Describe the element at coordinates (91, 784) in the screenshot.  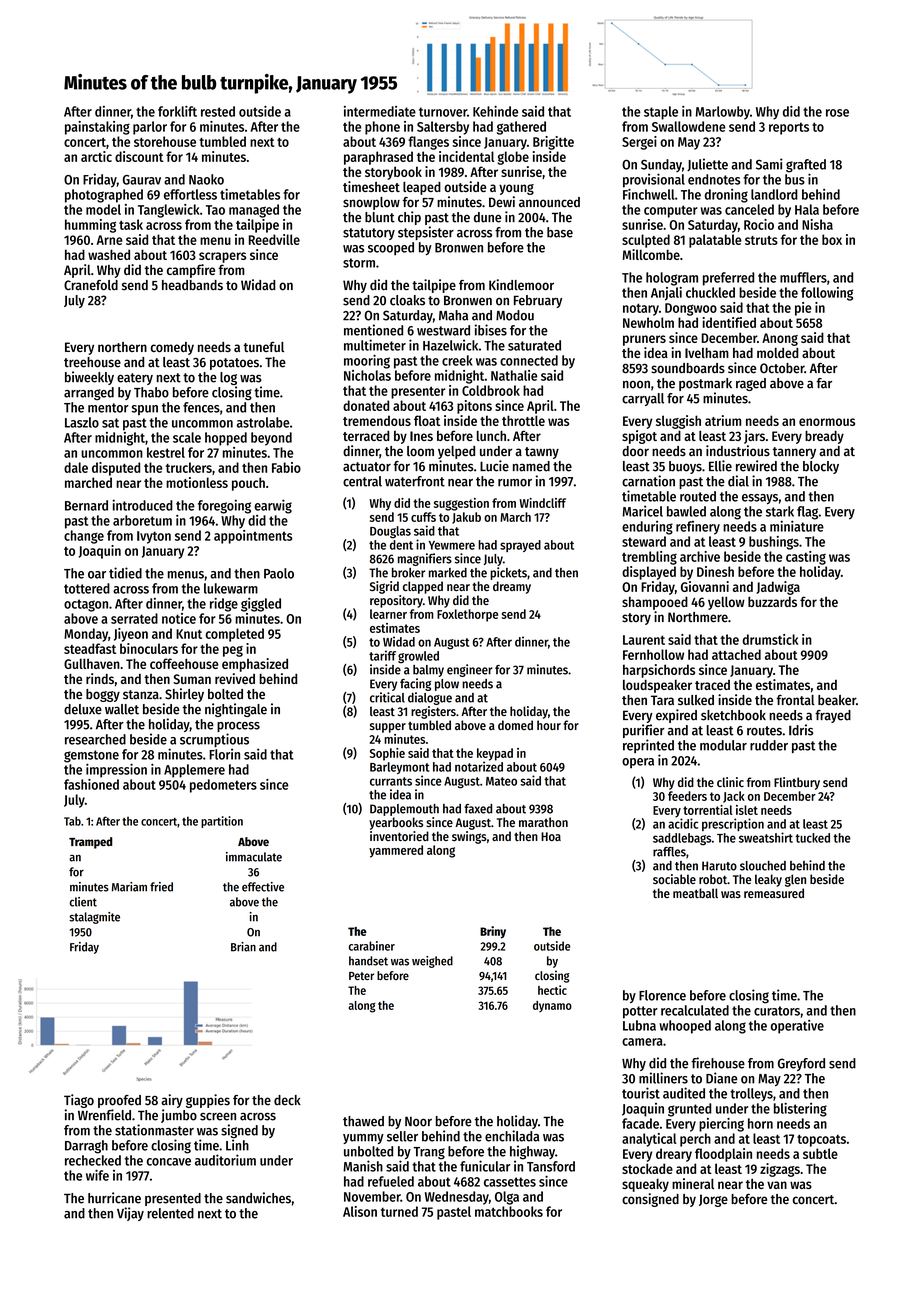
I see `fashioned` at that location.
